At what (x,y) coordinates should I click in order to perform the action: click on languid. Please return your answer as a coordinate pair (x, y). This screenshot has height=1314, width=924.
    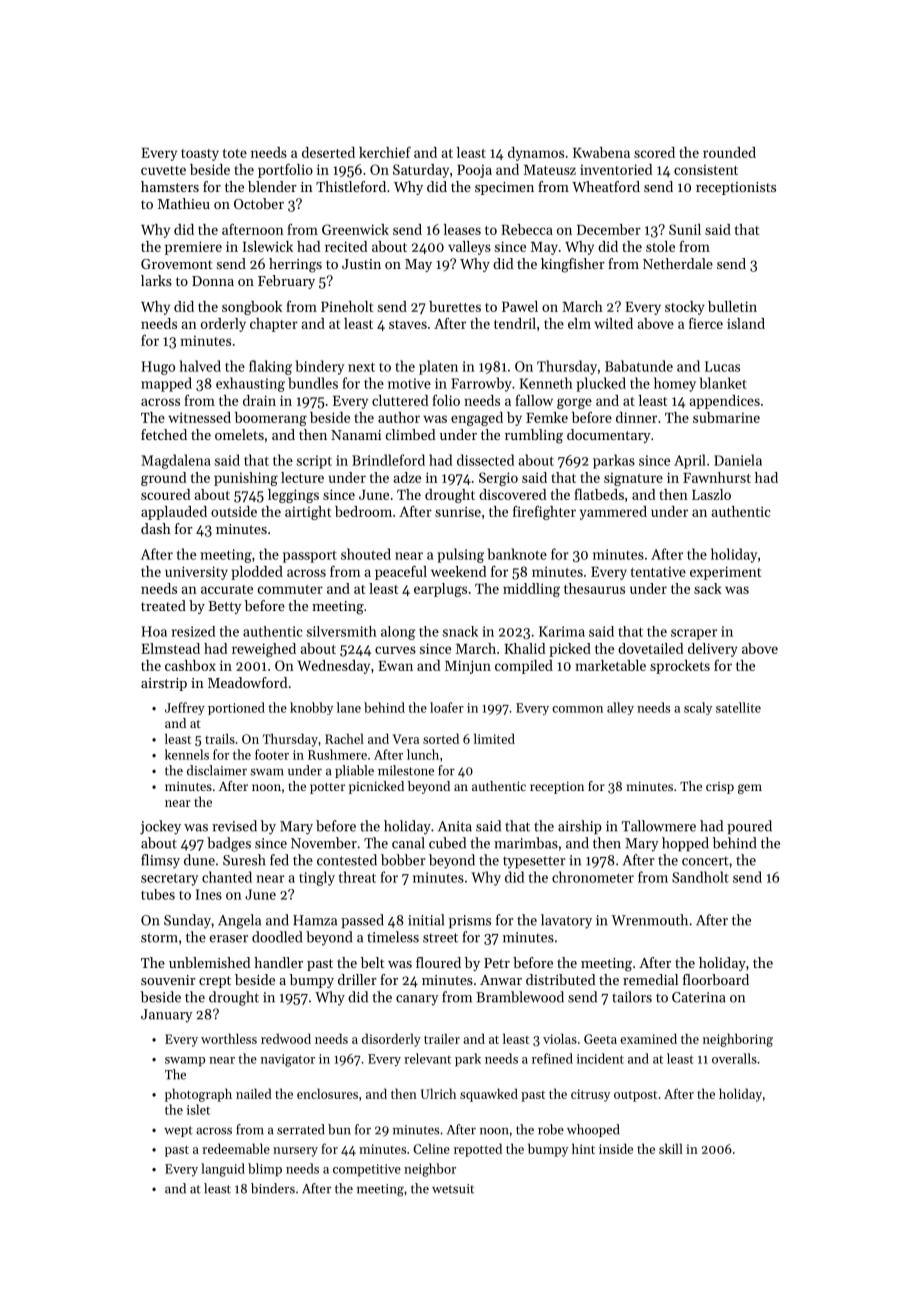
    Looking at the image, I should click on (223, 1170).
